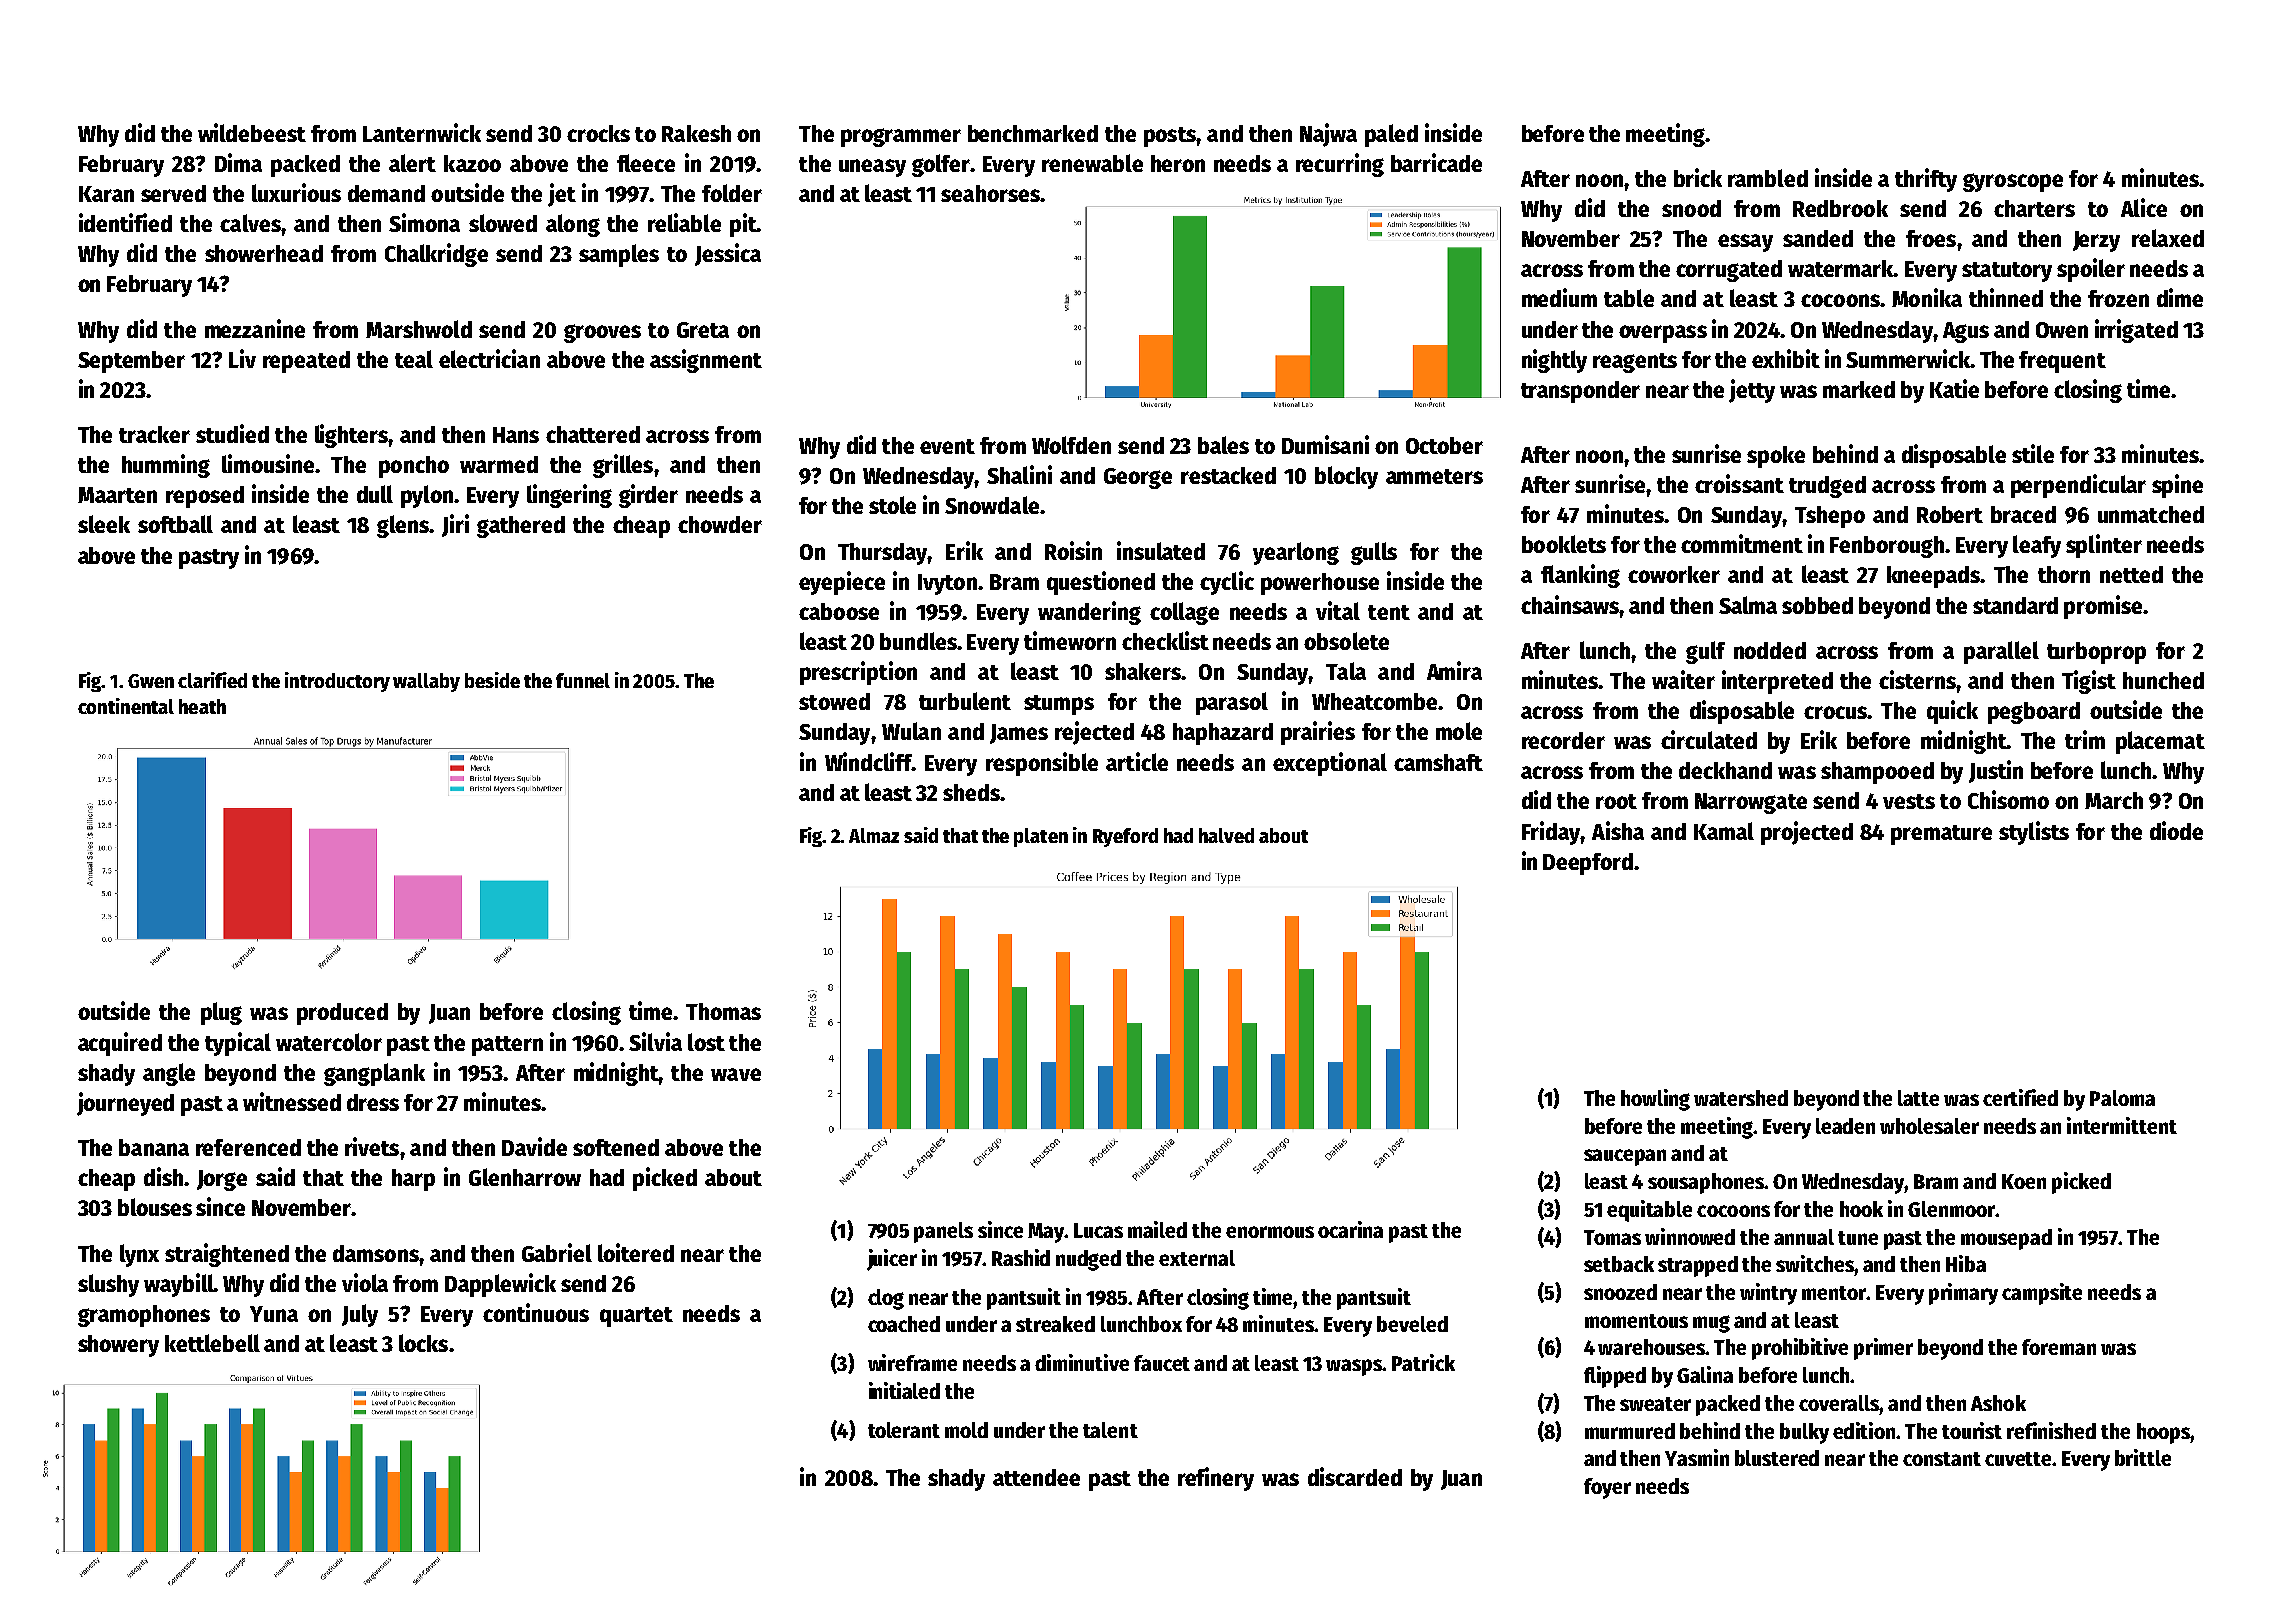 Image resolution: width=2282 pixels, height=1614 pixels. Describe the element at coordinates (221, 1013) in the screenshot. I see `plug` at that location.
